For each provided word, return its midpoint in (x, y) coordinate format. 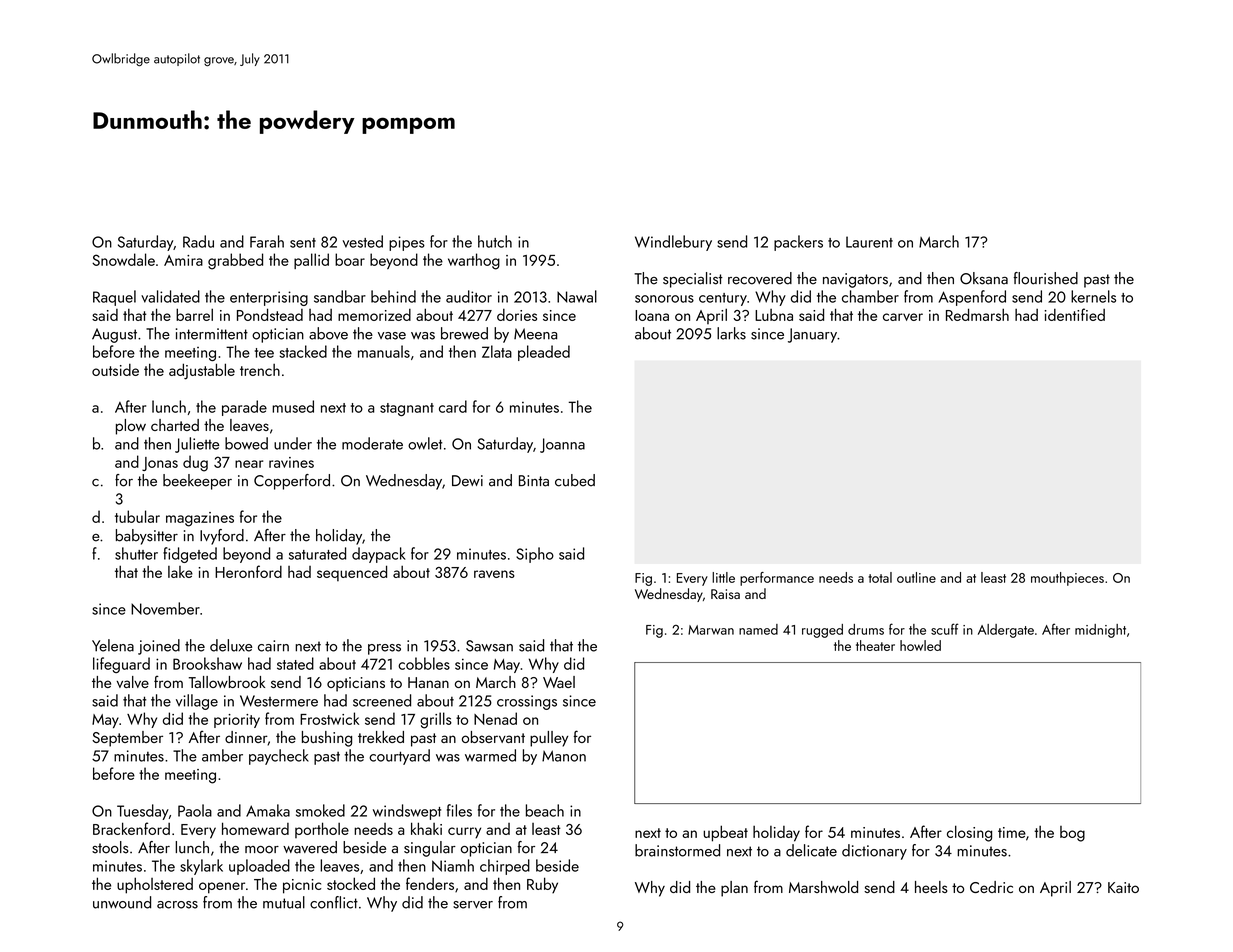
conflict (334, 902)
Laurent (869, 242)
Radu (198, 241)
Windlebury (673, 243)
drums (866, 629)
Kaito (1123, 887)
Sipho (535, 555)
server (473, 905)
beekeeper (197, 482)
